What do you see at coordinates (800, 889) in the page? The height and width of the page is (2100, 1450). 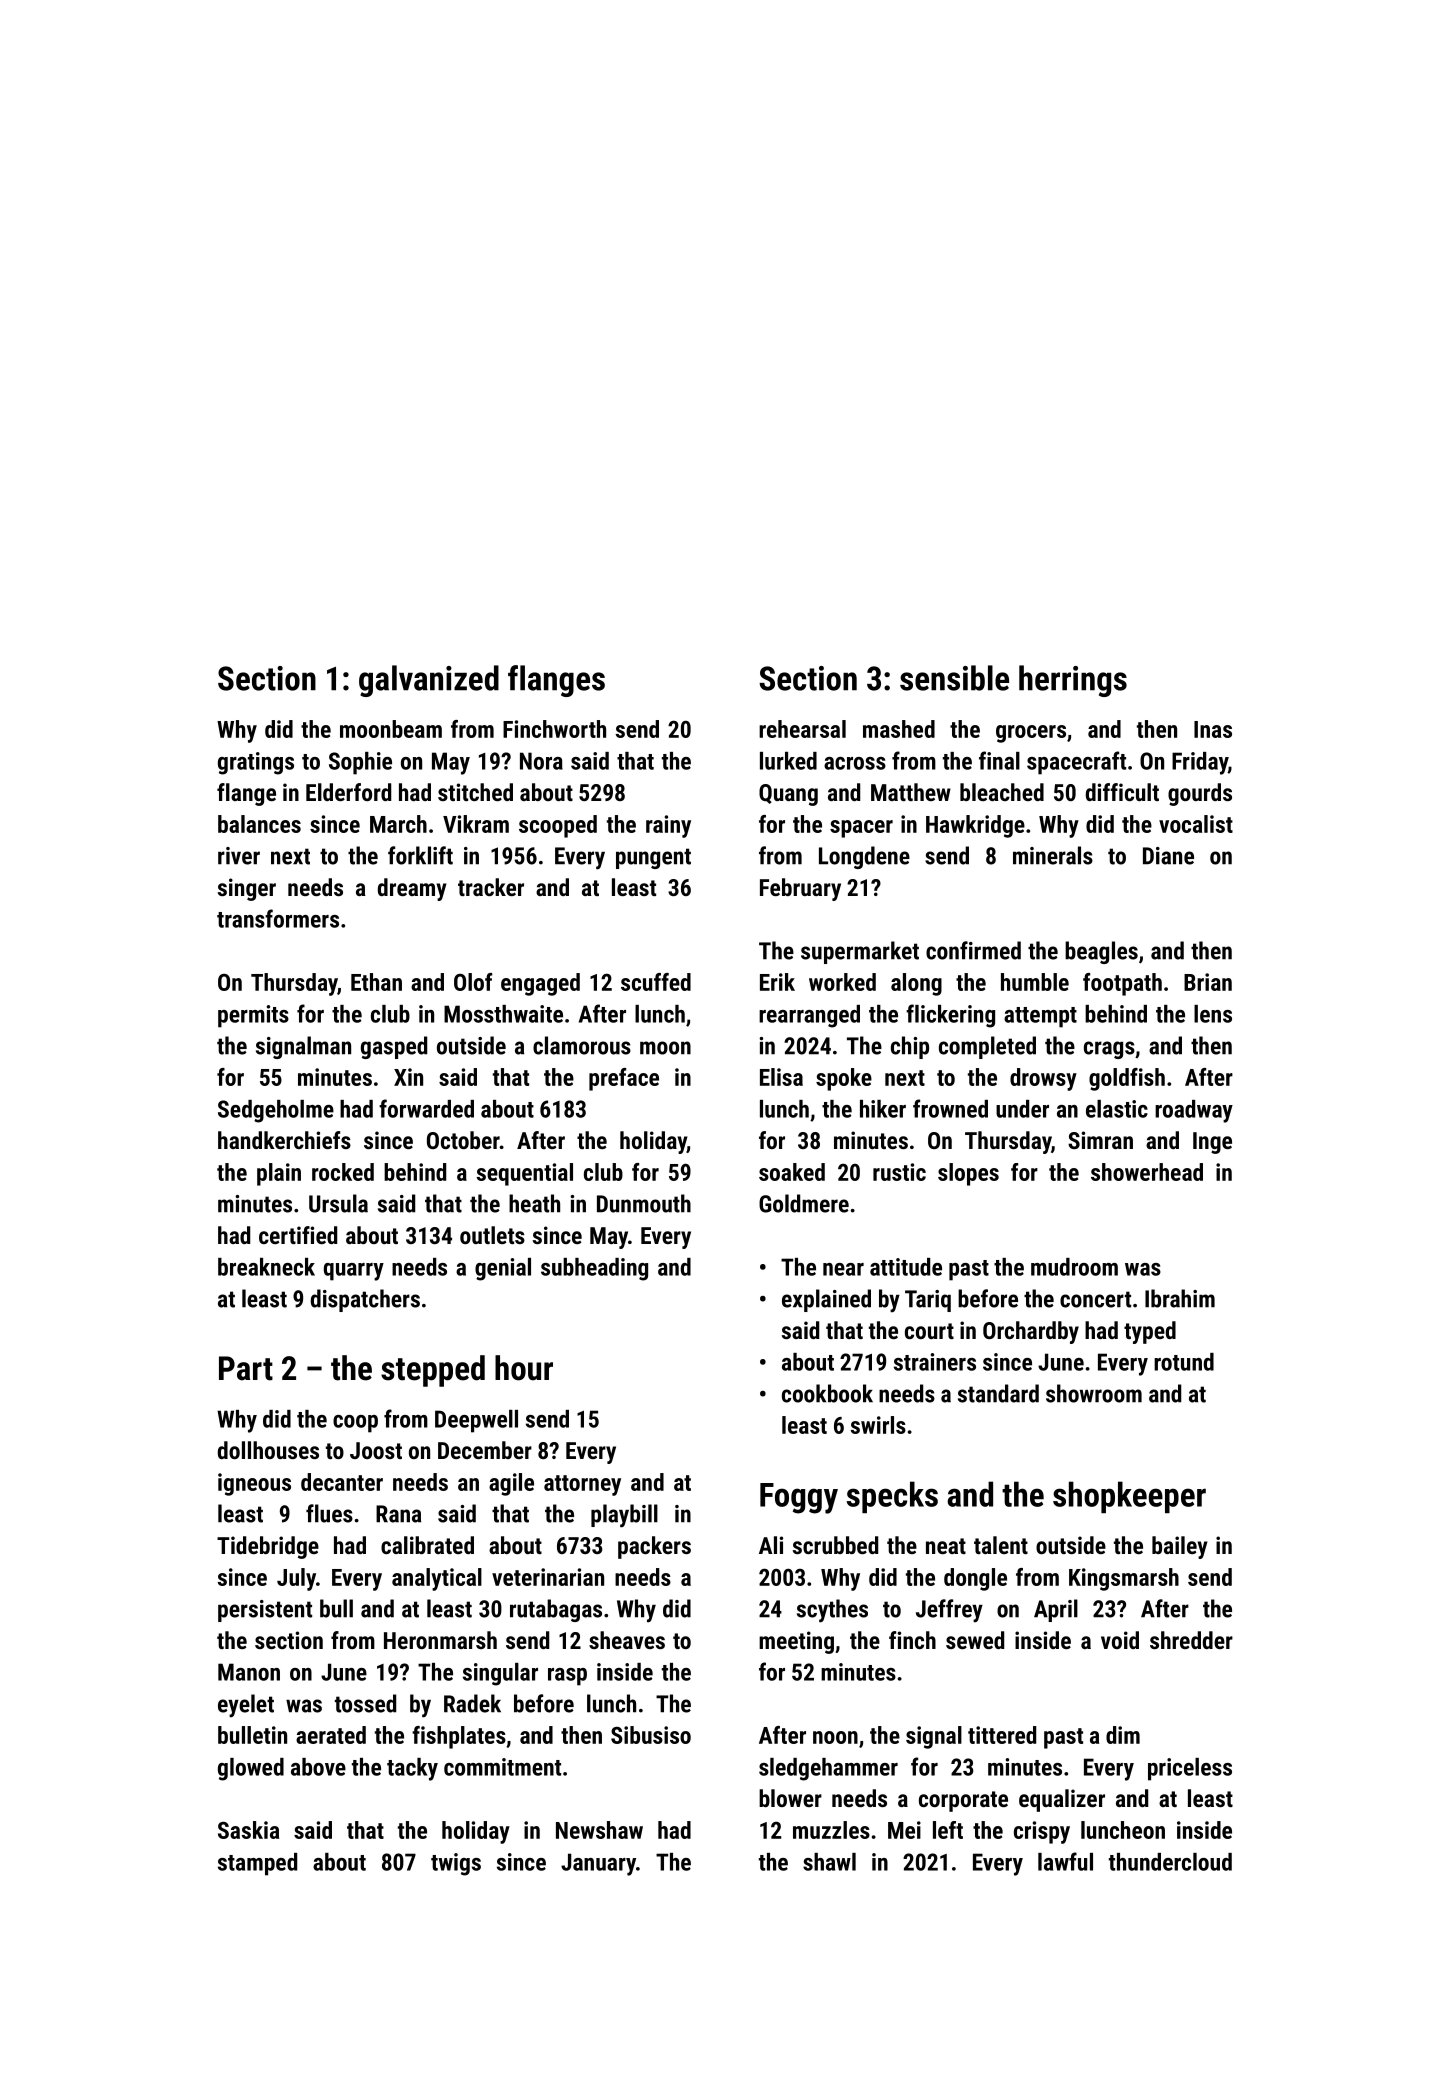 I see `February` at bounding box center [800, 889].
